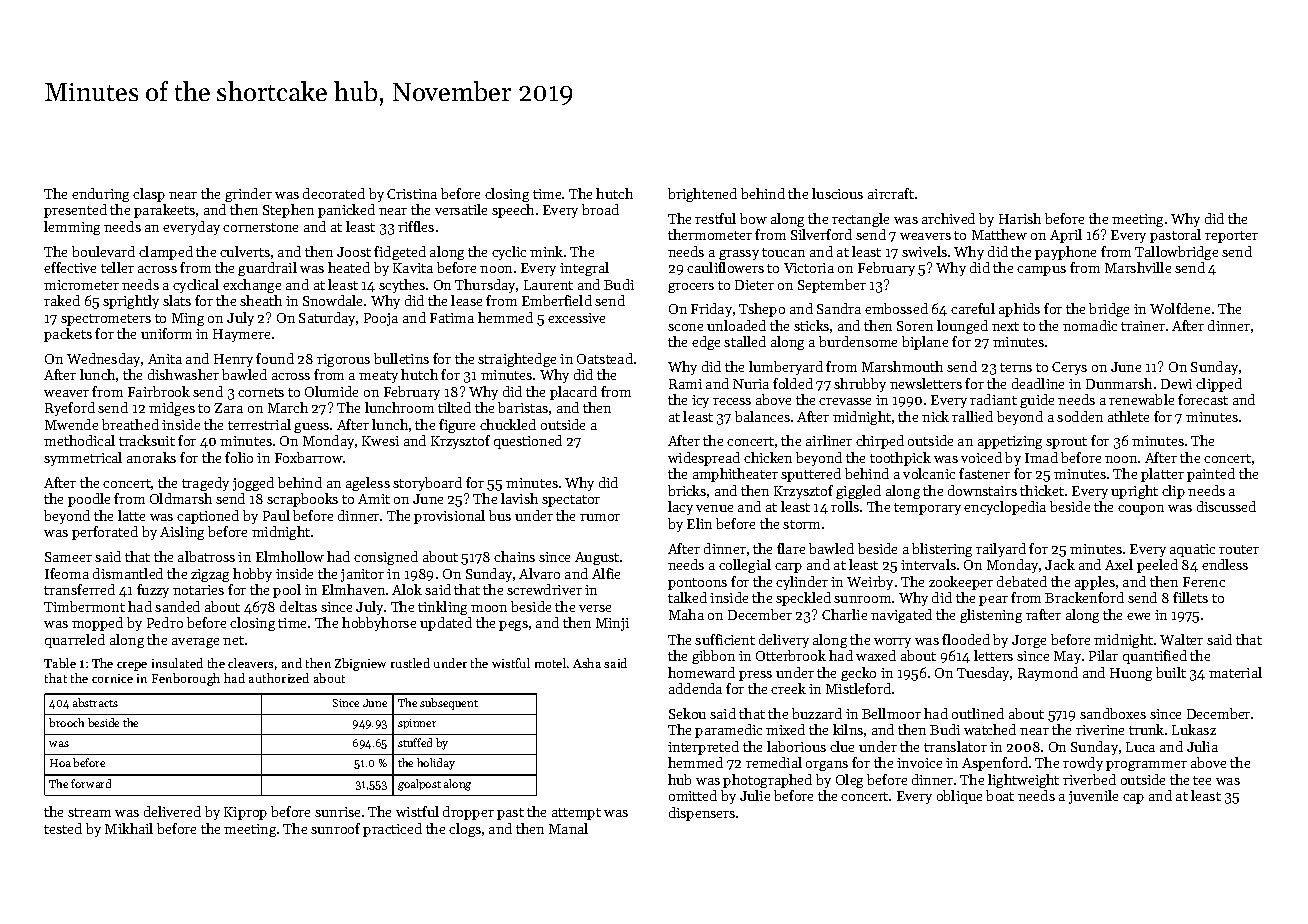 This screenshot has width=1308, height=924. Describe the element at coordinates (1134, 492) in the screenshot. I see `upright` at that location.
